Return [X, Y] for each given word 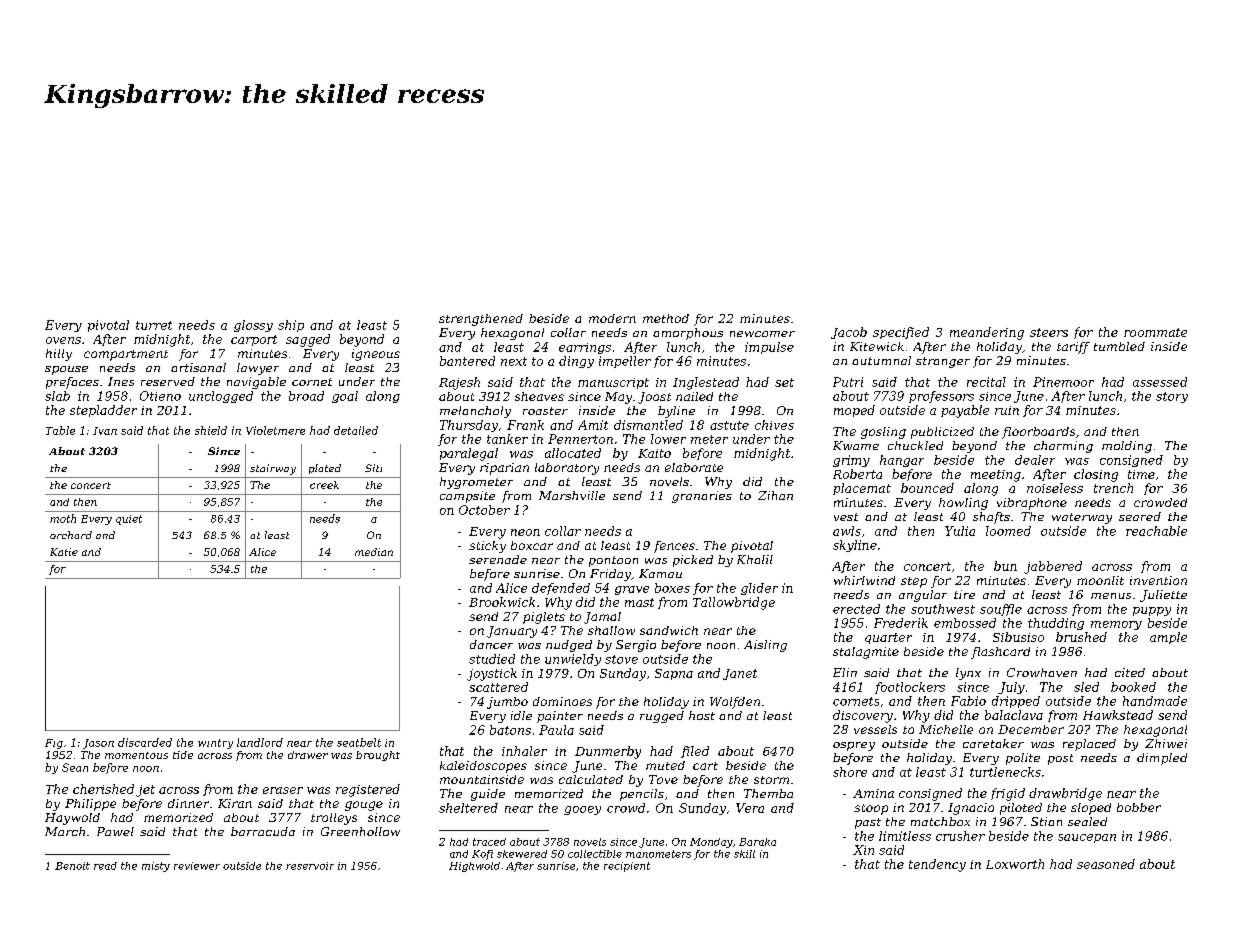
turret [154, 325]
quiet [129, 520]
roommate [1155, 332]
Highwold [474, 867]
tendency [937, 865]
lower [668, 439]
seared [1140, 516]
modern [612, 318]
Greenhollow [360, 831]
